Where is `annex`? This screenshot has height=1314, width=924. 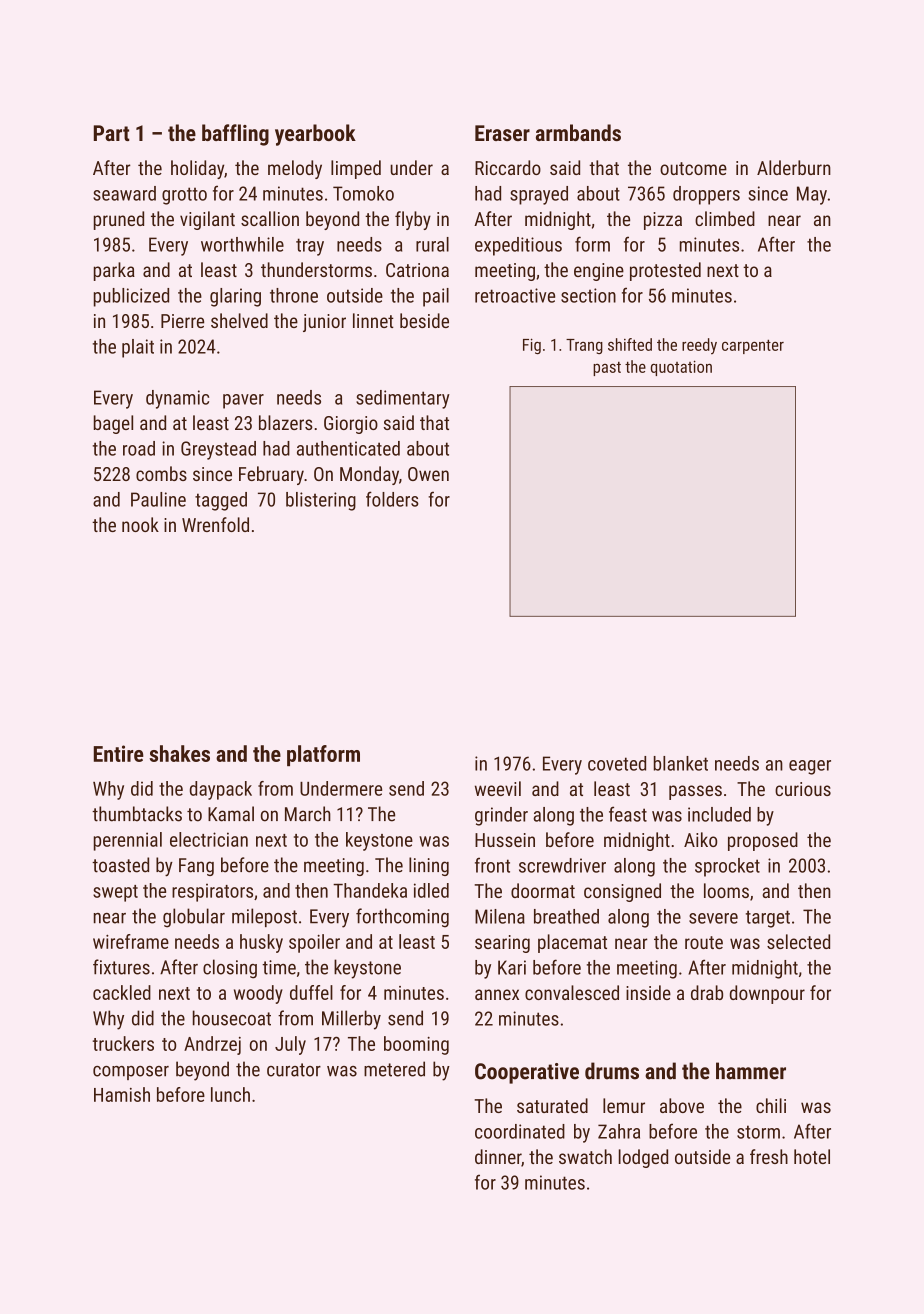
annex is located at coordinates (497, 994).
